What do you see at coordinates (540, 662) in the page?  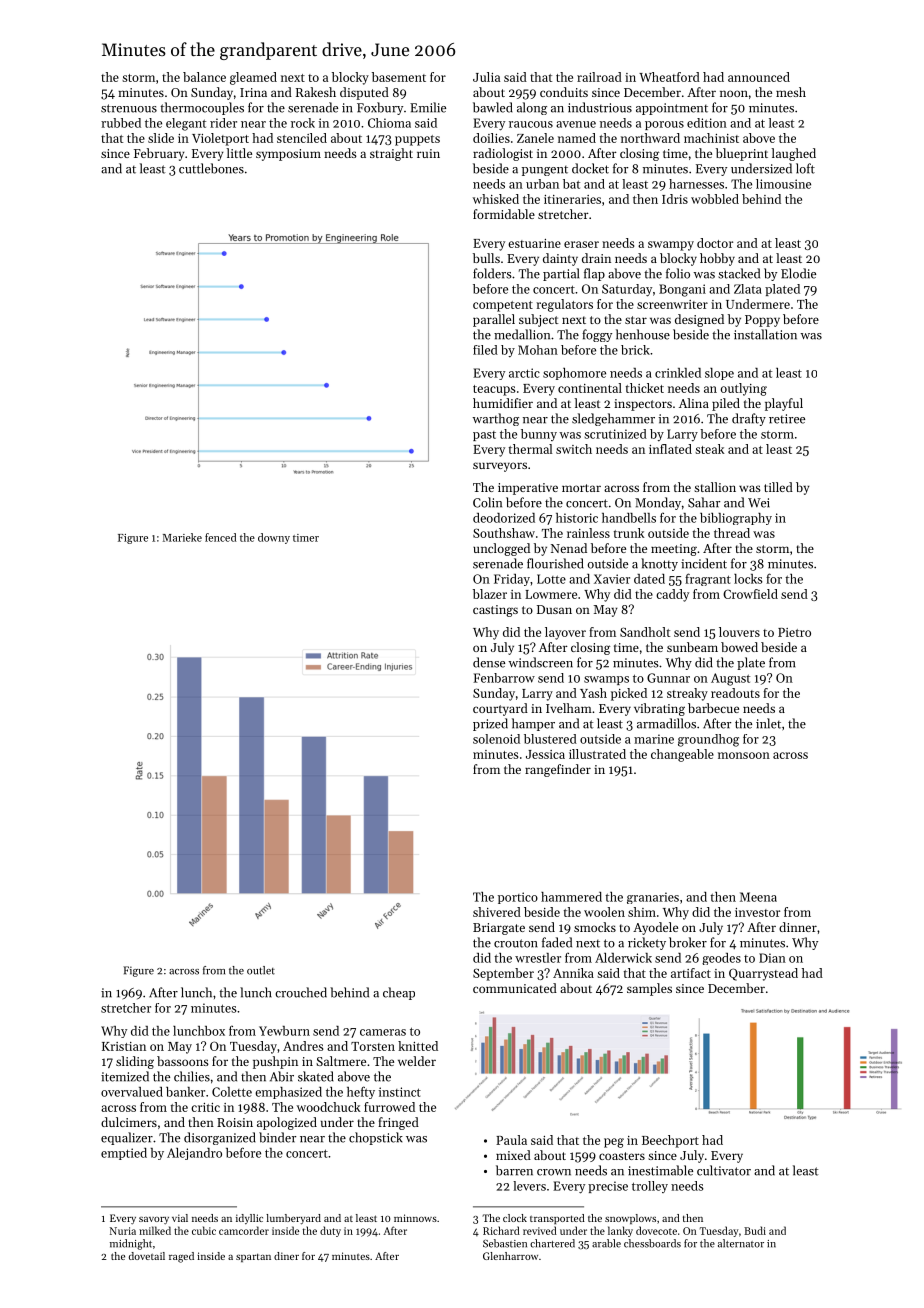 I see `windscreen` at bounding box center [540, 662].
